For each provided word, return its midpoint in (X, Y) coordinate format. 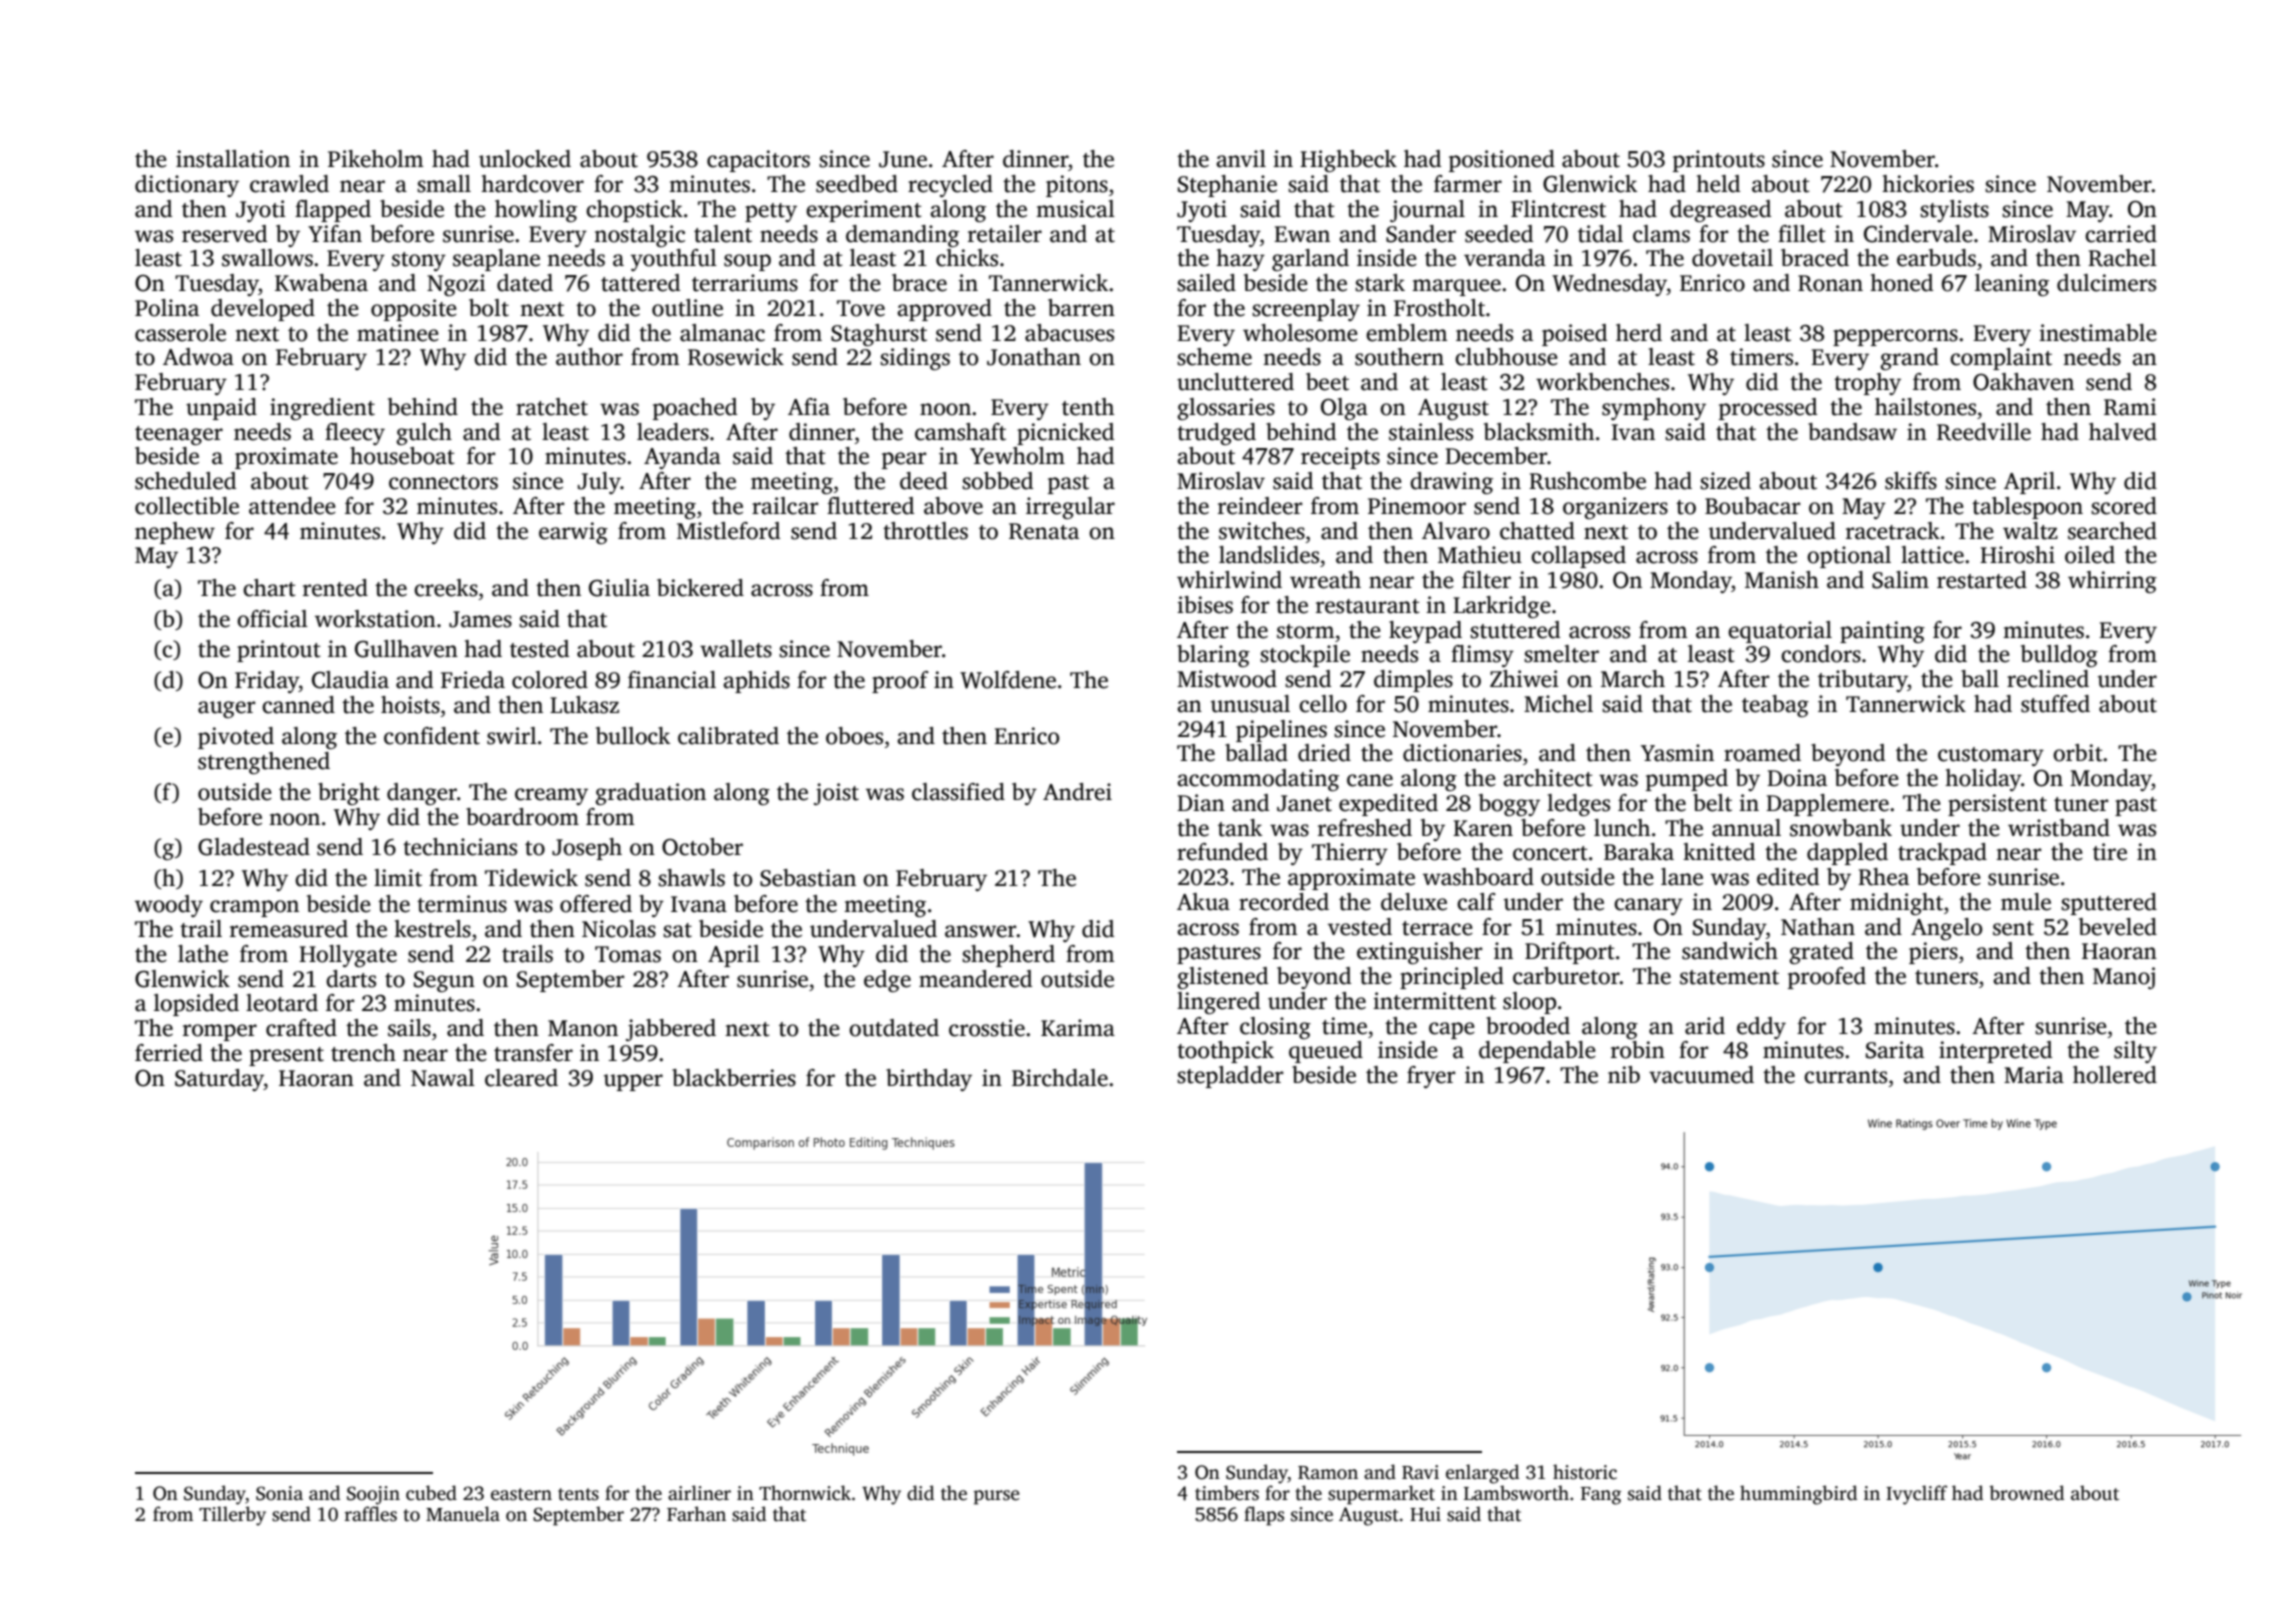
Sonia (279, 1493)
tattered (640, 283)
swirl (512, 736)
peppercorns (1895, 337)
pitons (1077, 186)
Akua (1203, 902)
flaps (1264, 1516)
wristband (2059, 828)
